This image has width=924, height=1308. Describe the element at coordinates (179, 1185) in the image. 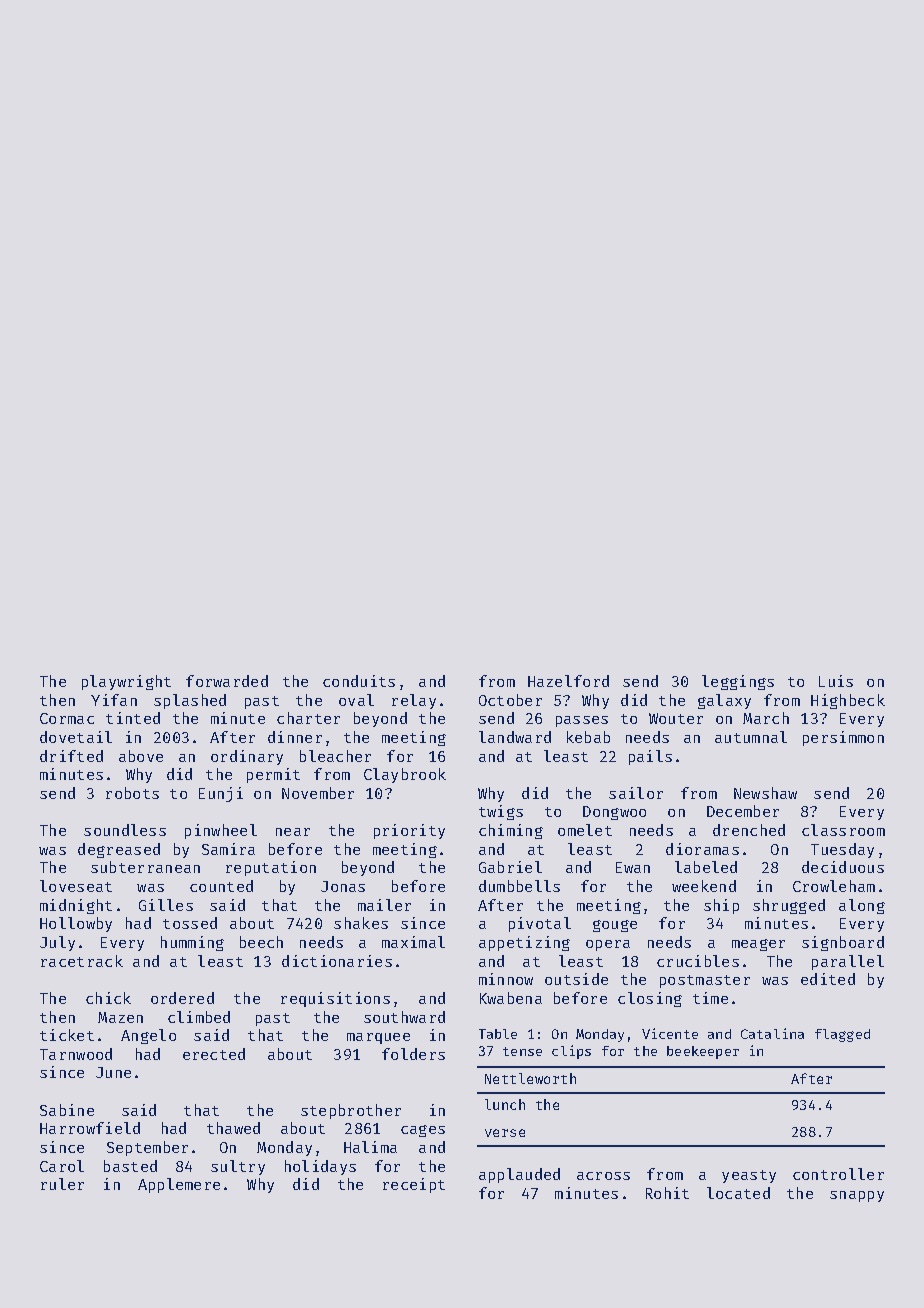

I see `Applemere` at that location.
